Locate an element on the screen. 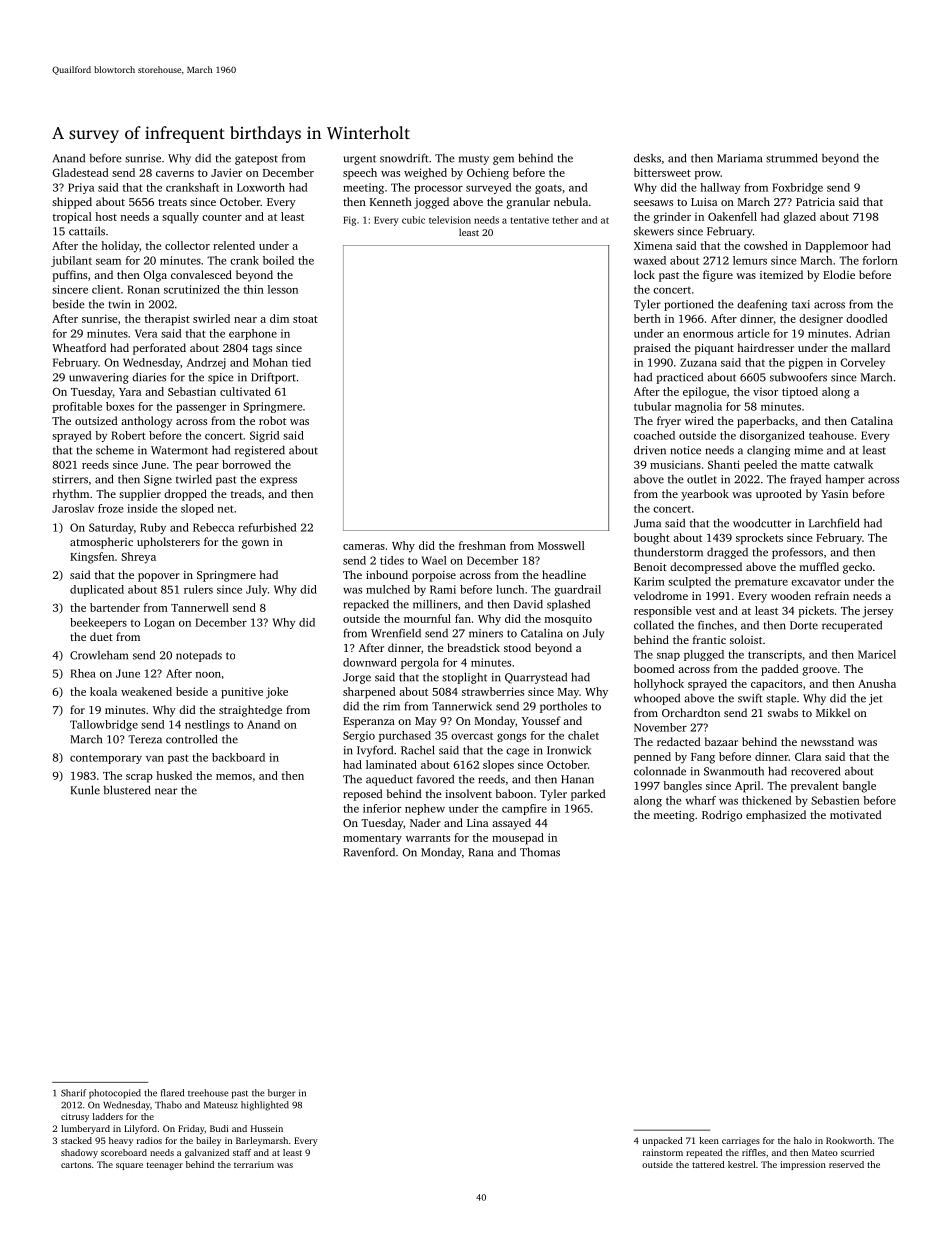 This screenshot has height=1233, width=952. repacked is located at coordinates (366, 605).
